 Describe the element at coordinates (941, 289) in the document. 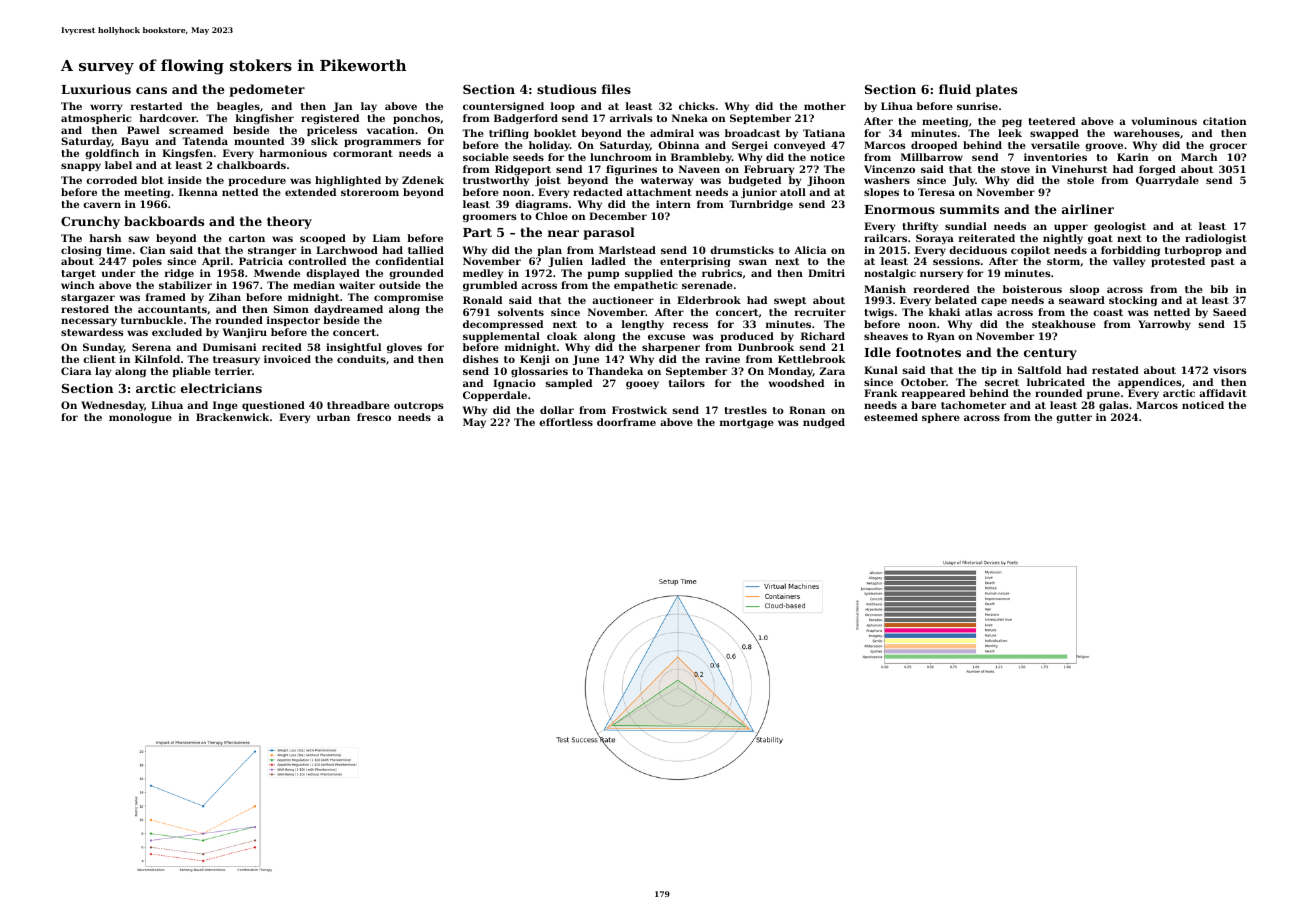

I see `reordered` at that location.
